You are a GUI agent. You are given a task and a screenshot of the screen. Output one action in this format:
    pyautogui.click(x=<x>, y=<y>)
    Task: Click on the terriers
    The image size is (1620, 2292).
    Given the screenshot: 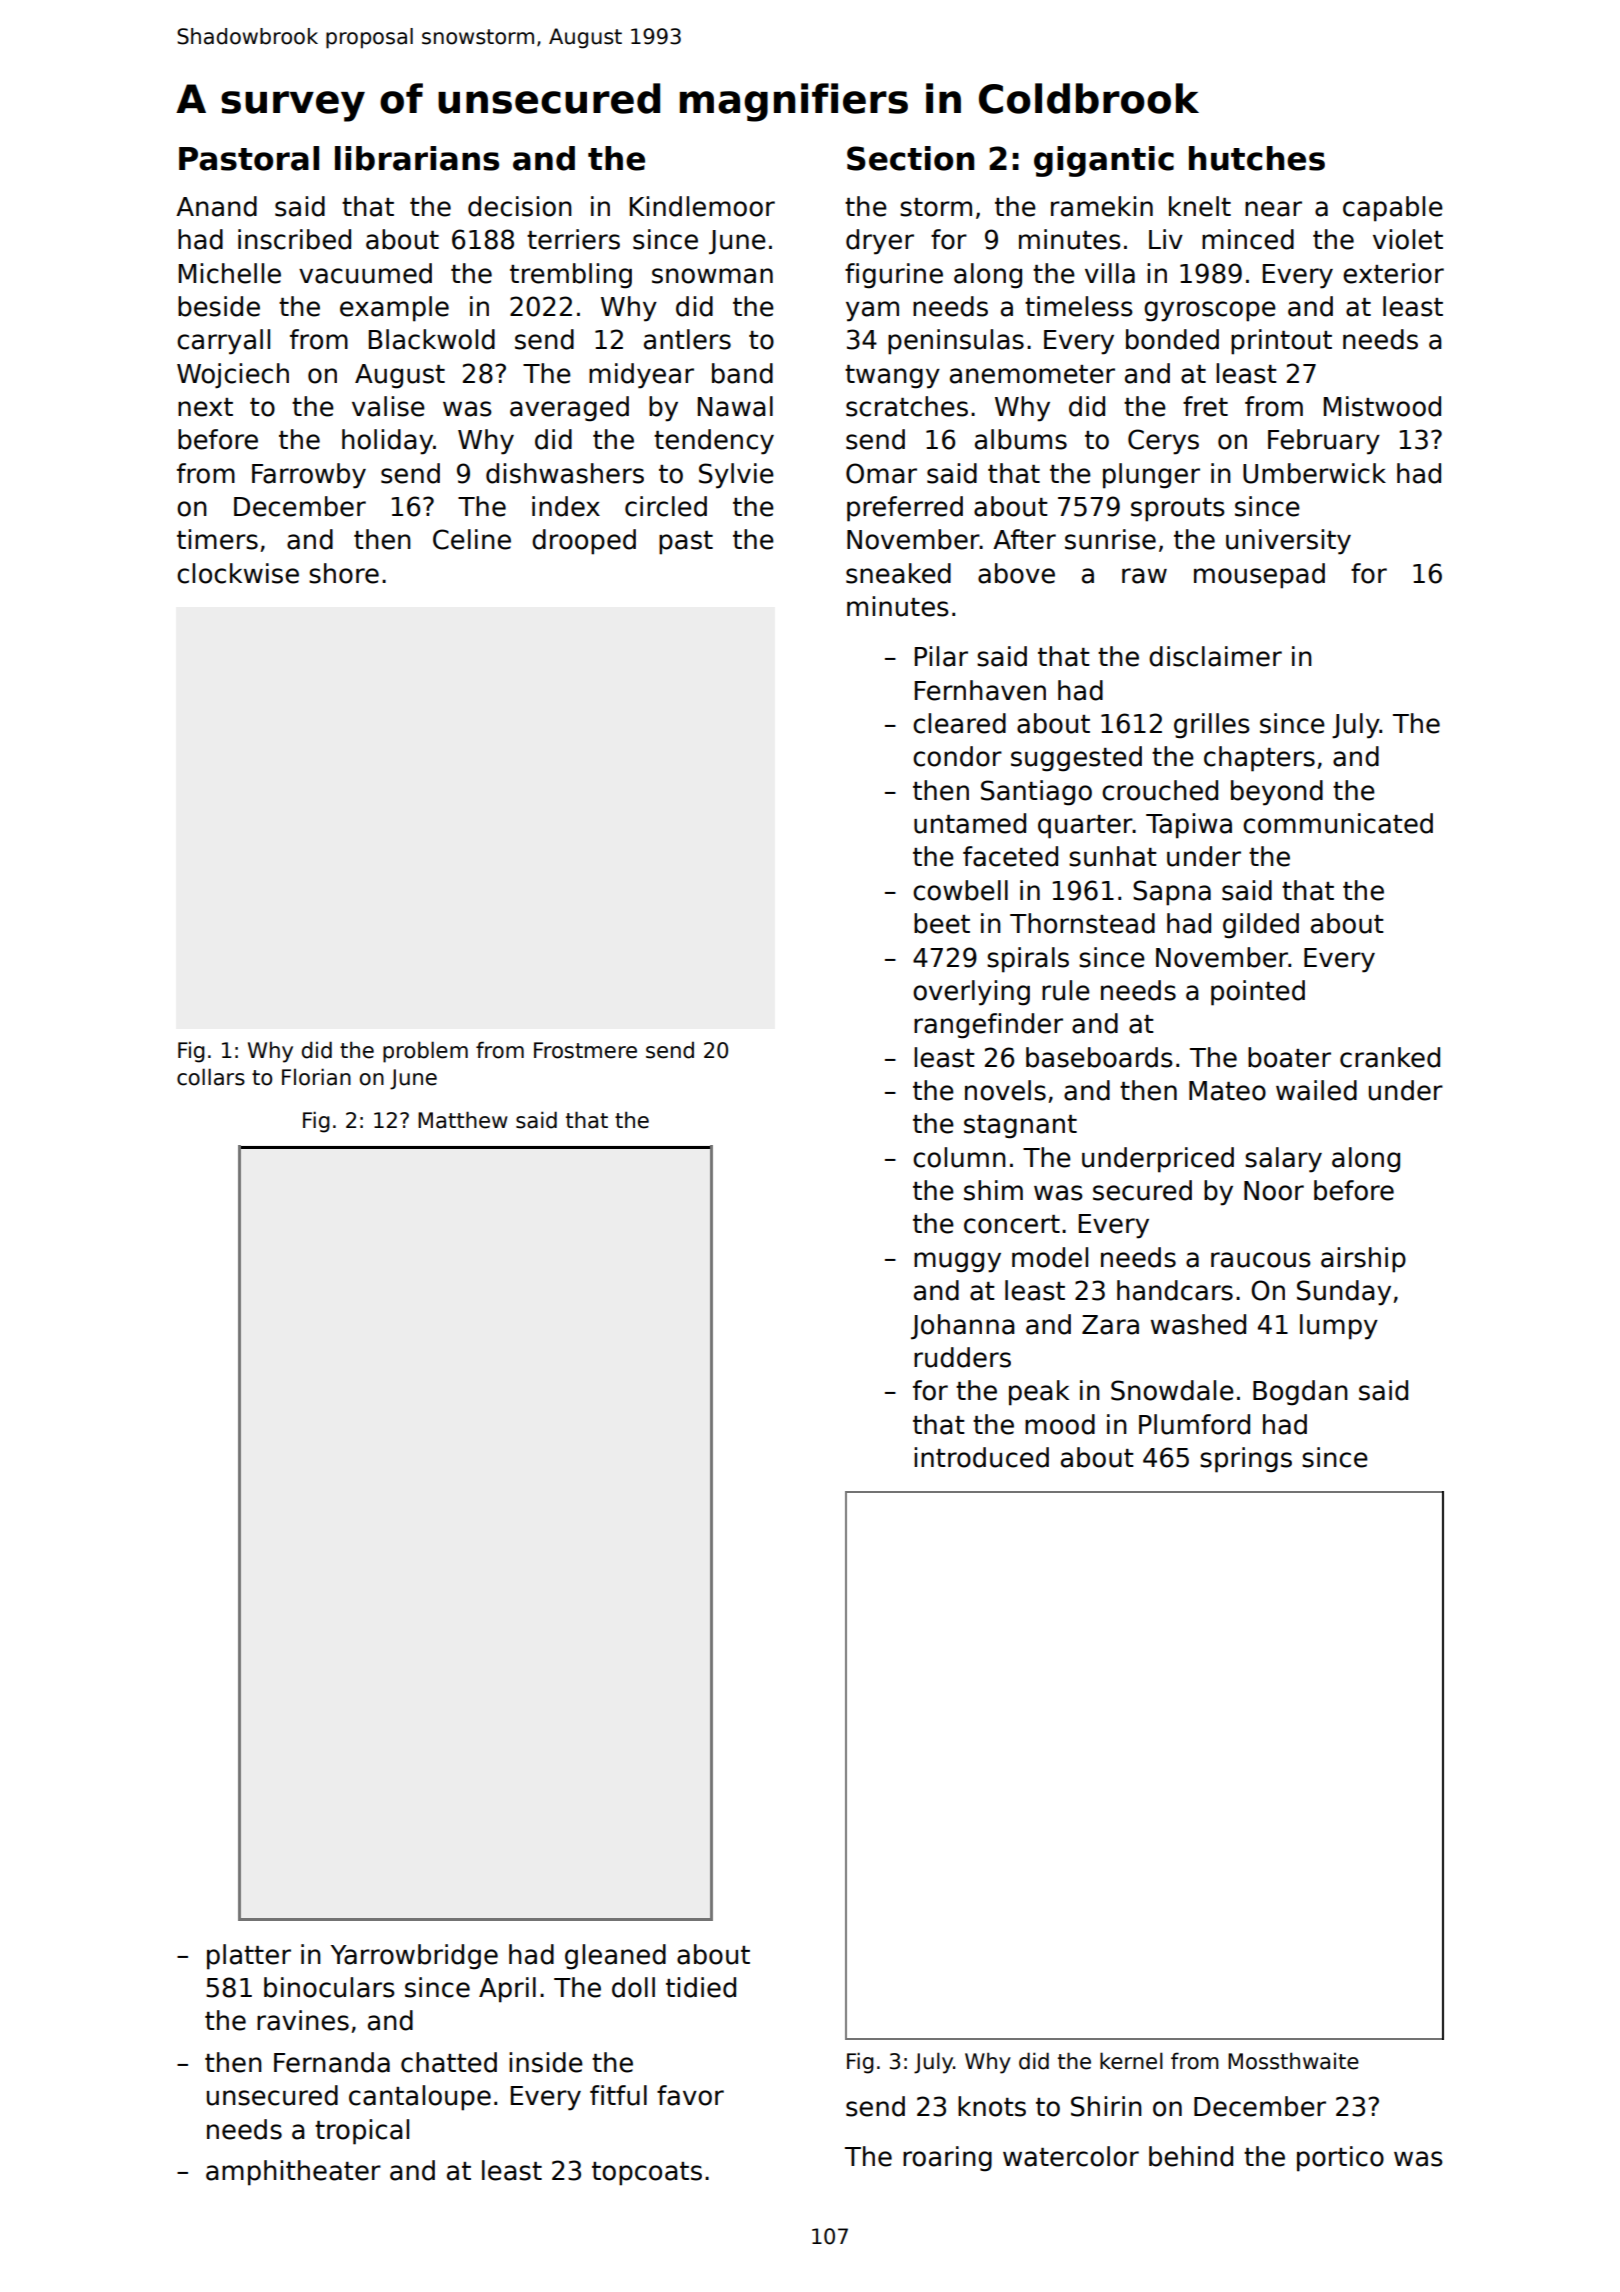 What is the action you would take?
    pyautogui.click(x=573, y=239)
